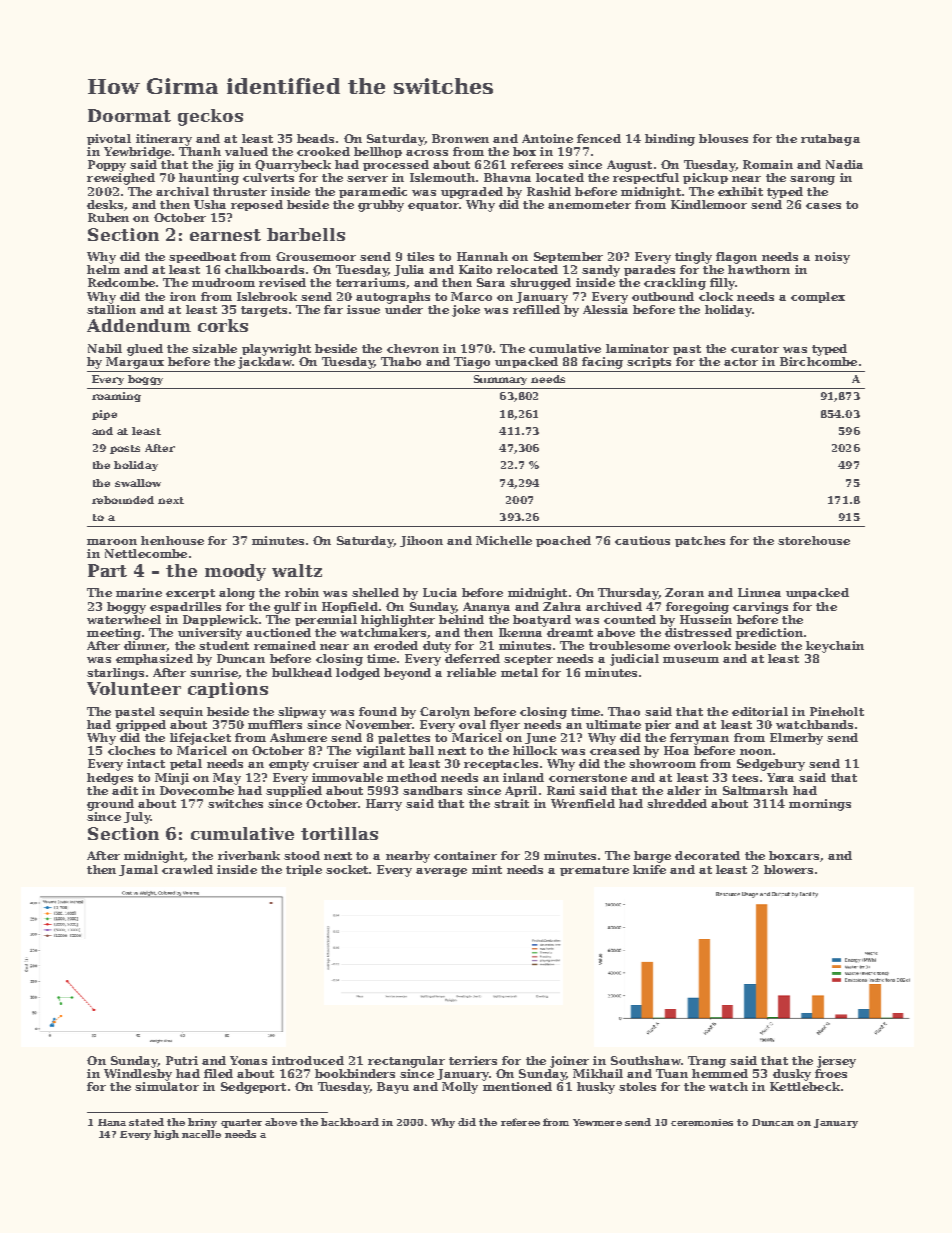 Image resolution: width=952 pixels, height=1233 pixels. What do you see at coordinates (350, 1122) in the page?
I see `backboard` at bounding box center [350, 1122].
